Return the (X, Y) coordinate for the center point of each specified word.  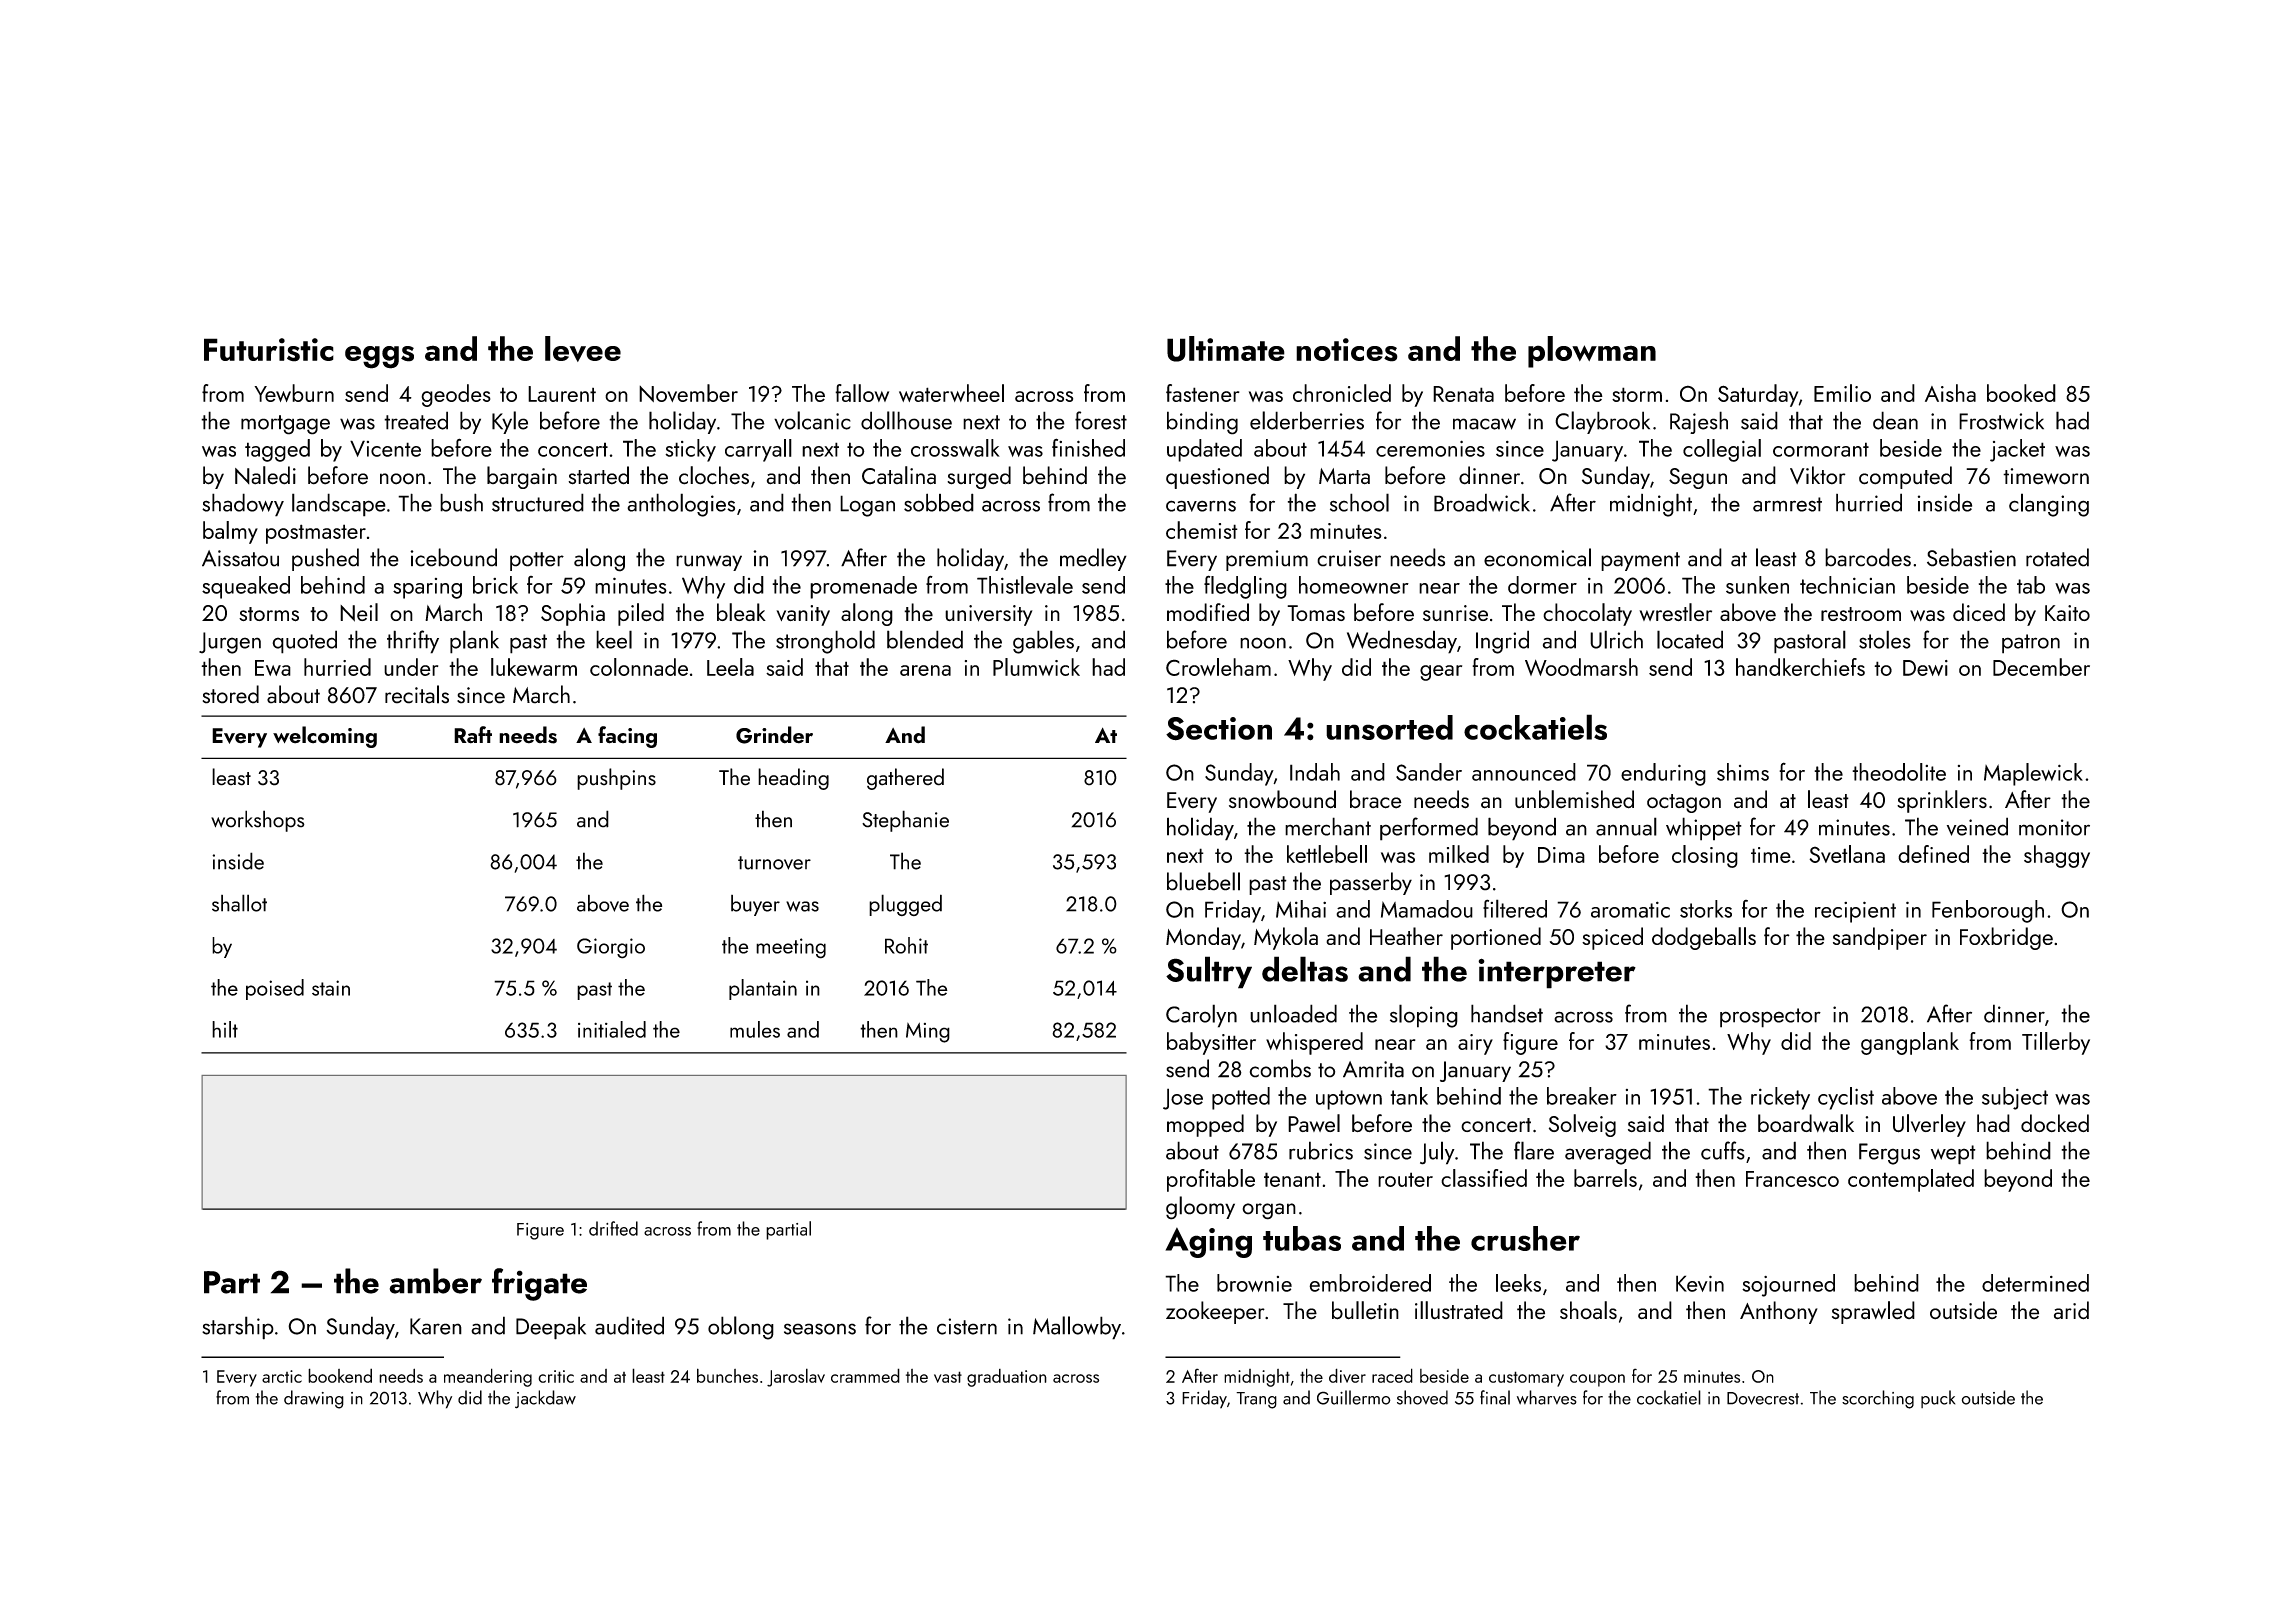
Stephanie (905, 821)
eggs (379, 357)
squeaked (246, 587)
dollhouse (906, 420)
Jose (1183, 1099)
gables (1043, 642)
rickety (1780, 1098)
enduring (1663, 774)
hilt (225, 1029)
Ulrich (1616, 639)
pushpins (616, 779)
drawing (314, 1399)
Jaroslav (796, 1377)
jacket (2017, 450)
